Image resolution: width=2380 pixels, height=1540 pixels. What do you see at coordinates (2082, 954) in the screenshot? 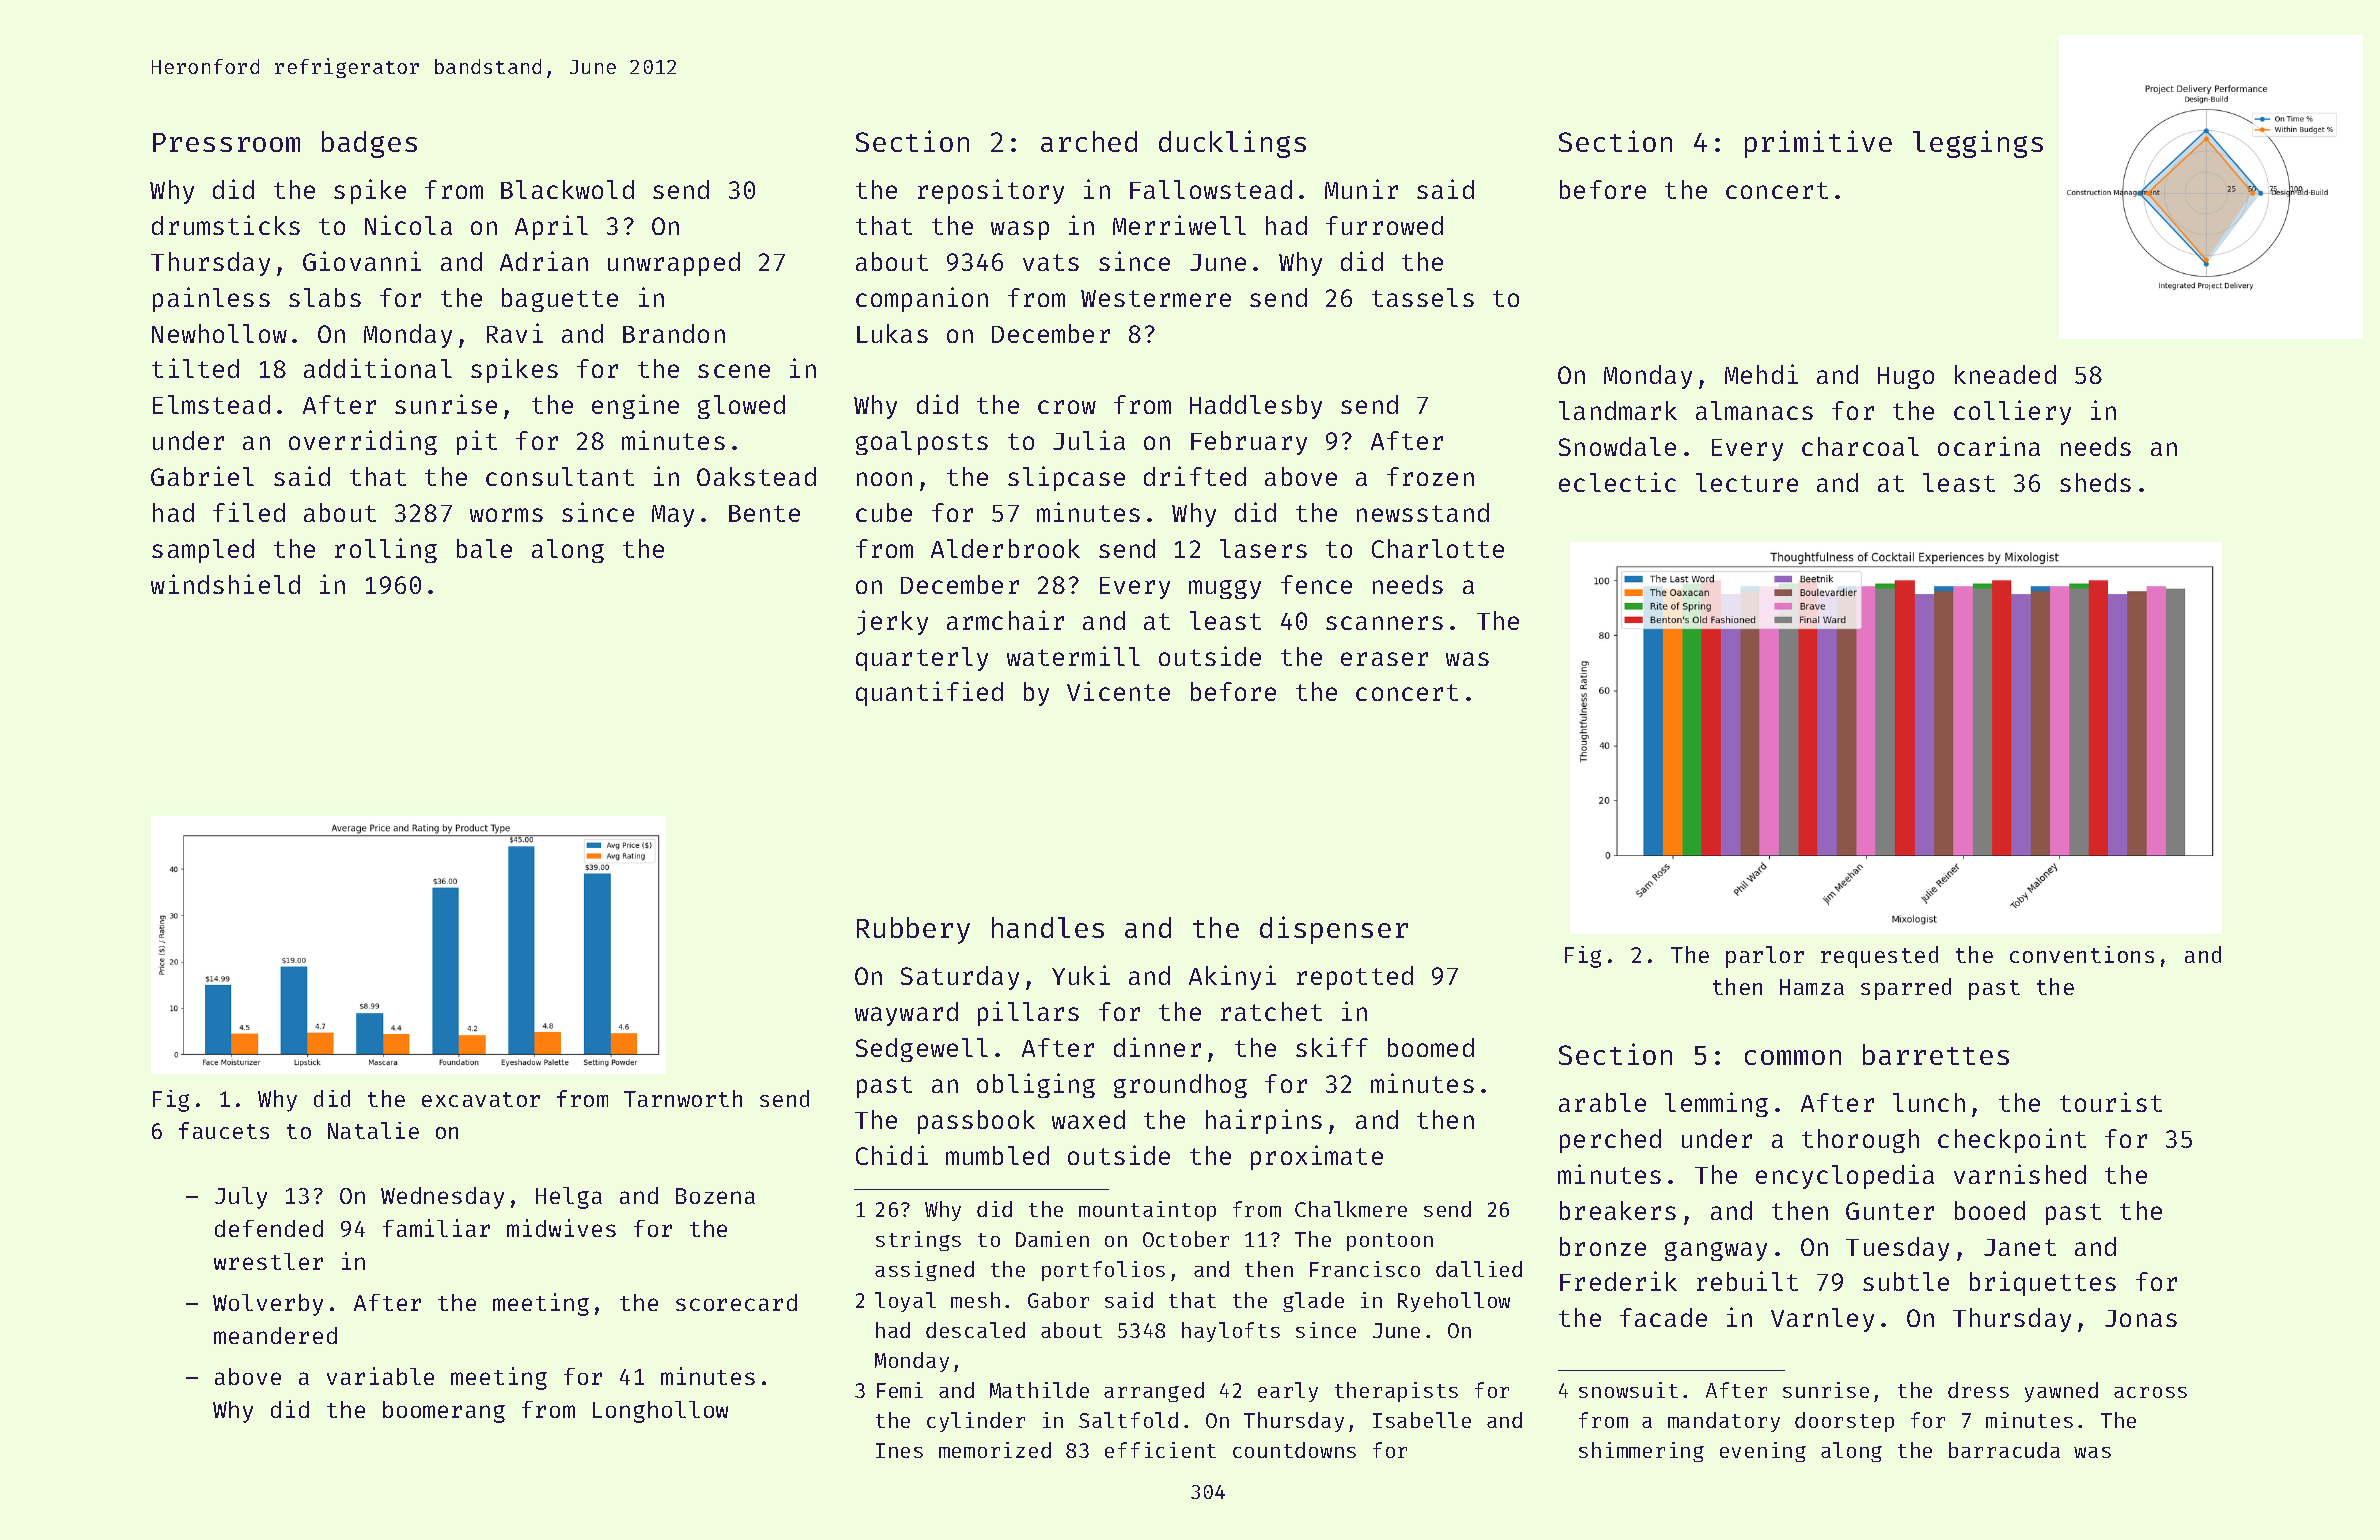
I see `conventions` at bounding box center [2082, 954].
